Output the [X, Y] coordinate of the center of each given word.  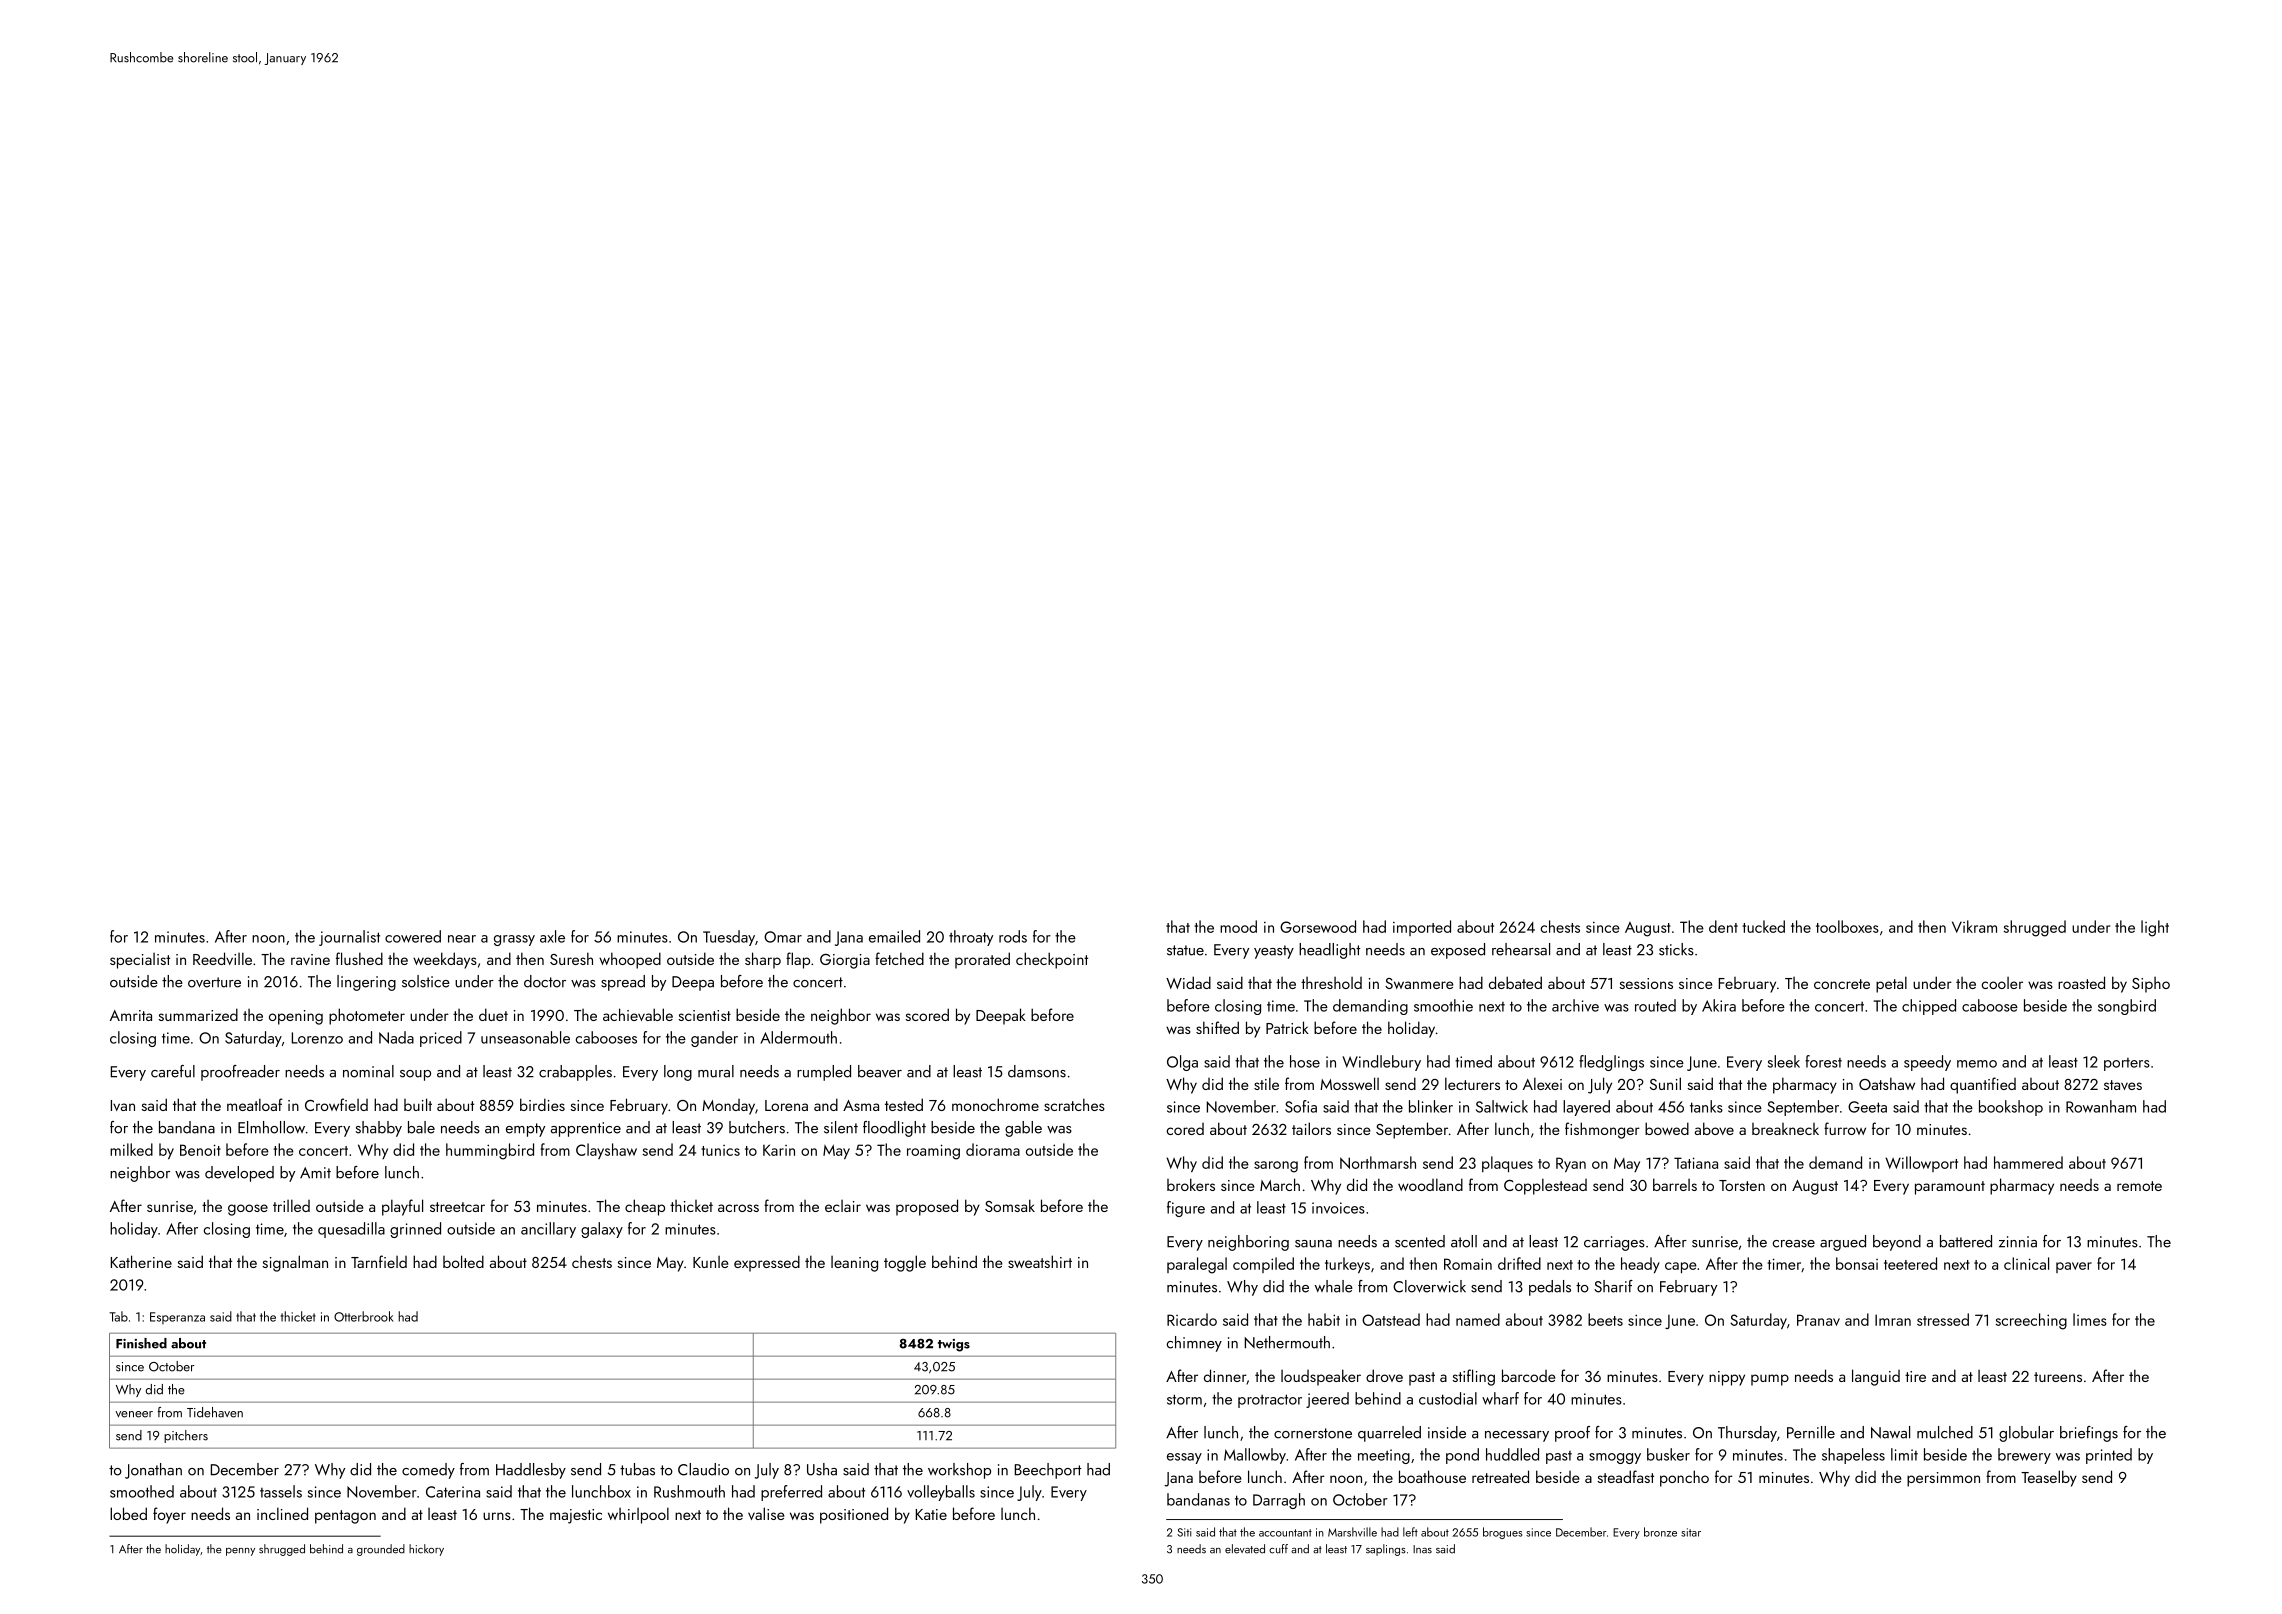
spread [623, 983]
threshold [1331, 983]
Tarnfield [379, 1261]
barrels [1675, 1184]
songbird [2127, 1007]
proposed [927, 1207]
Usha [822, 1469]
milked [131, 1149]
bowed [1667, 1128]
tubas [637, 1469]
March [1280, 1184]
